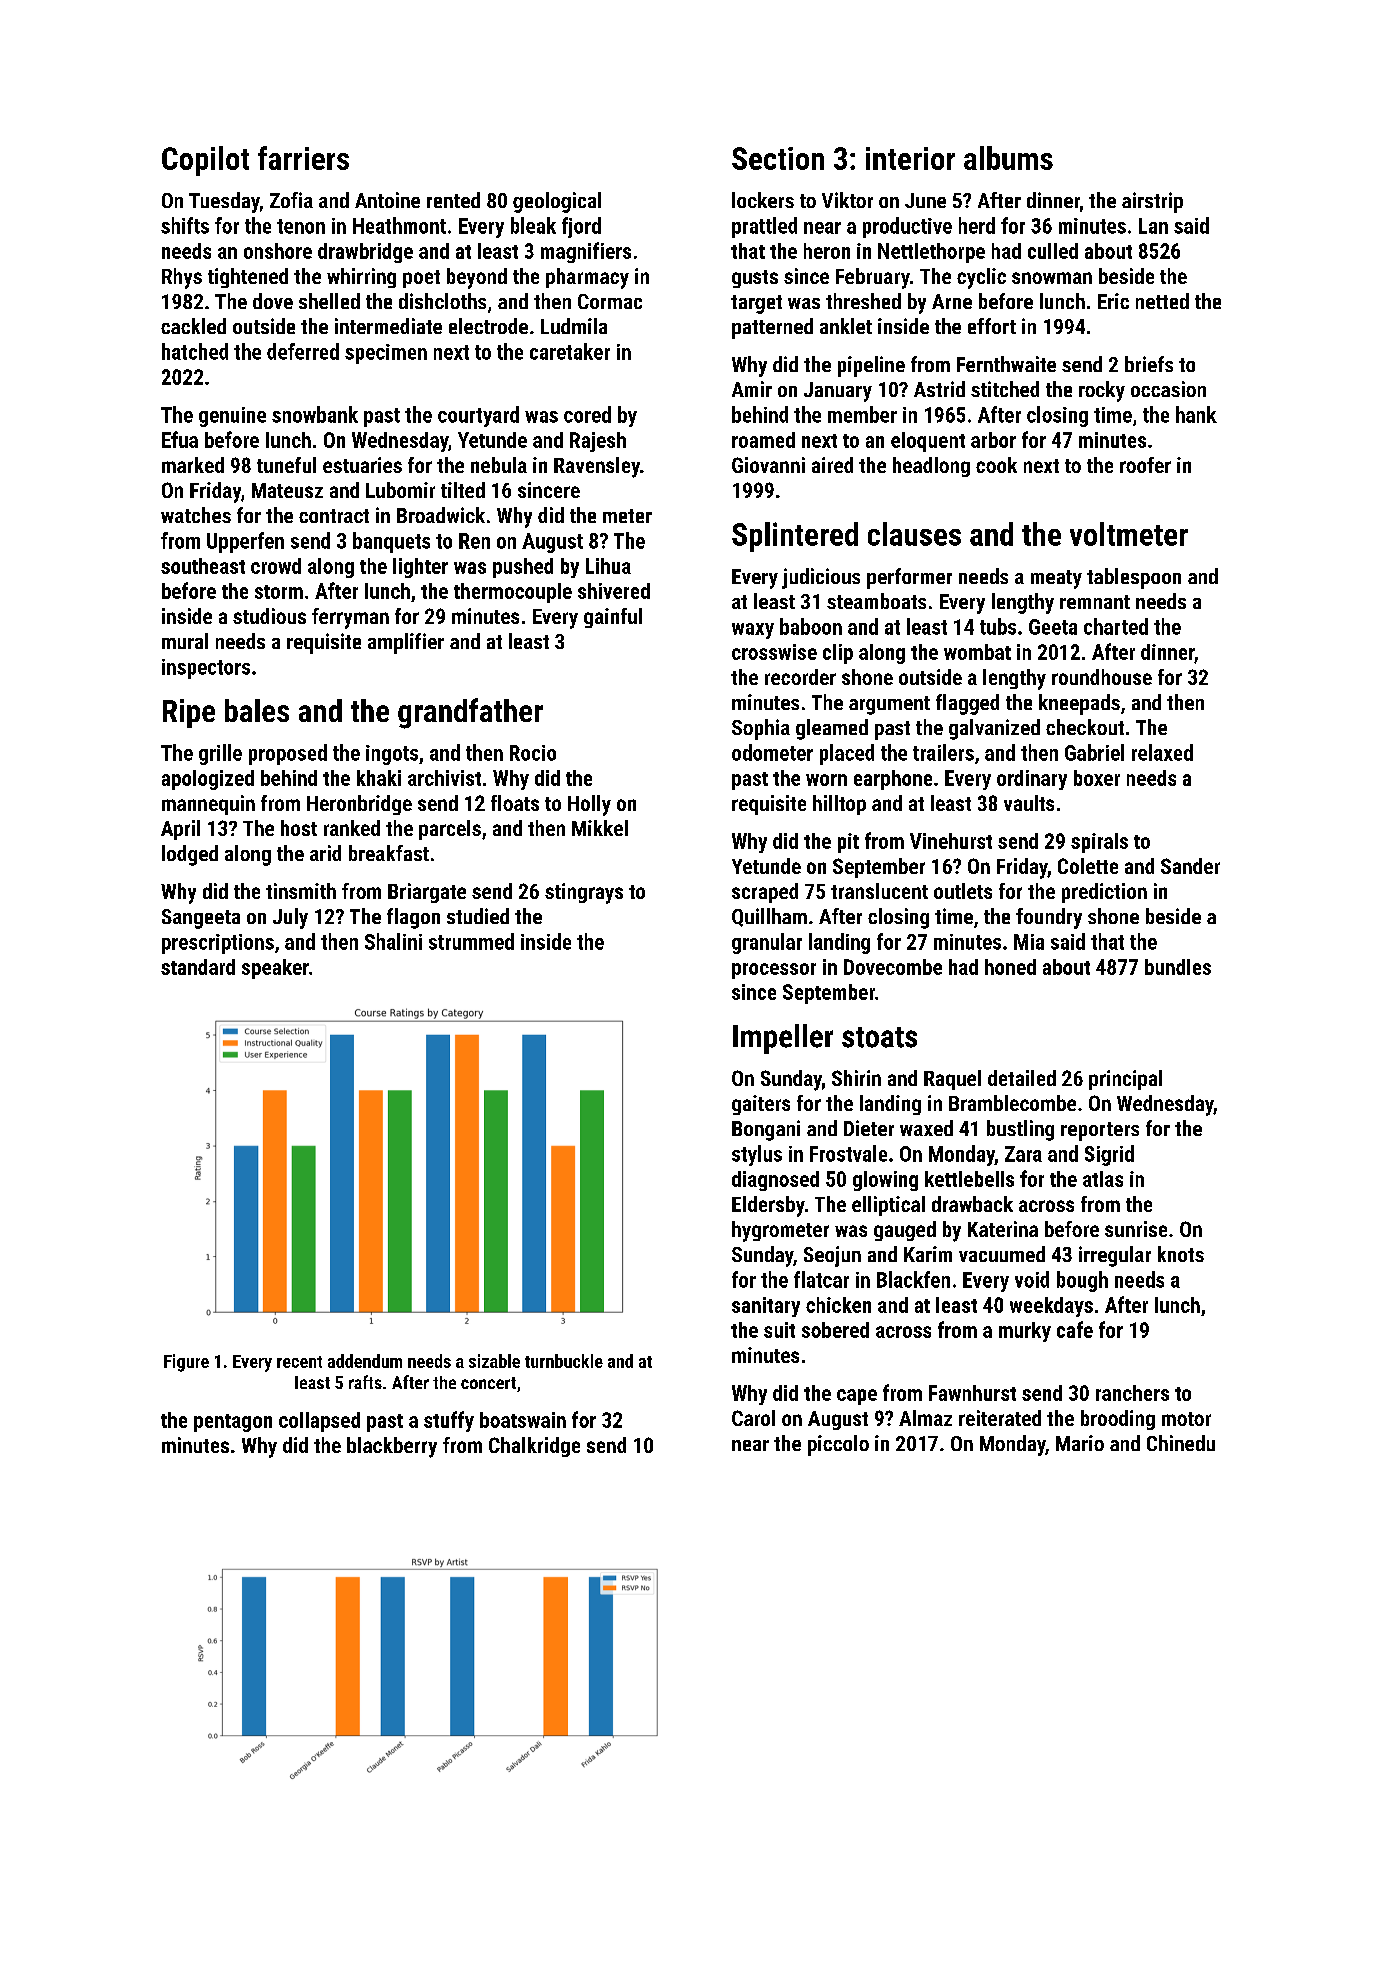 This screenshot has height=1969, width=1386. I want to click on knots, so click(1181, 1254).
